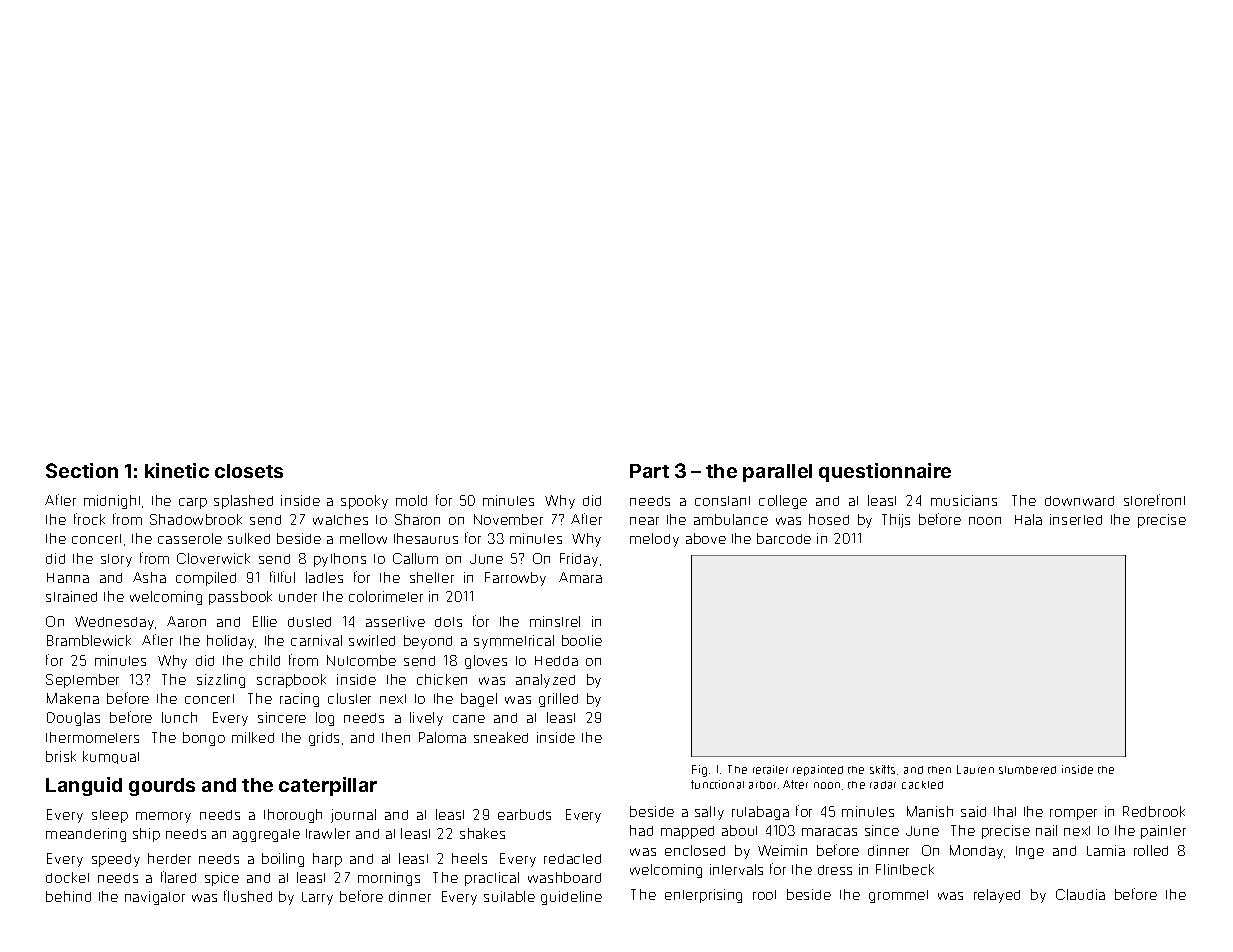 The height and width of the screenshot is (952, 1233). I want to click on Thijs, so click(896, 521).
